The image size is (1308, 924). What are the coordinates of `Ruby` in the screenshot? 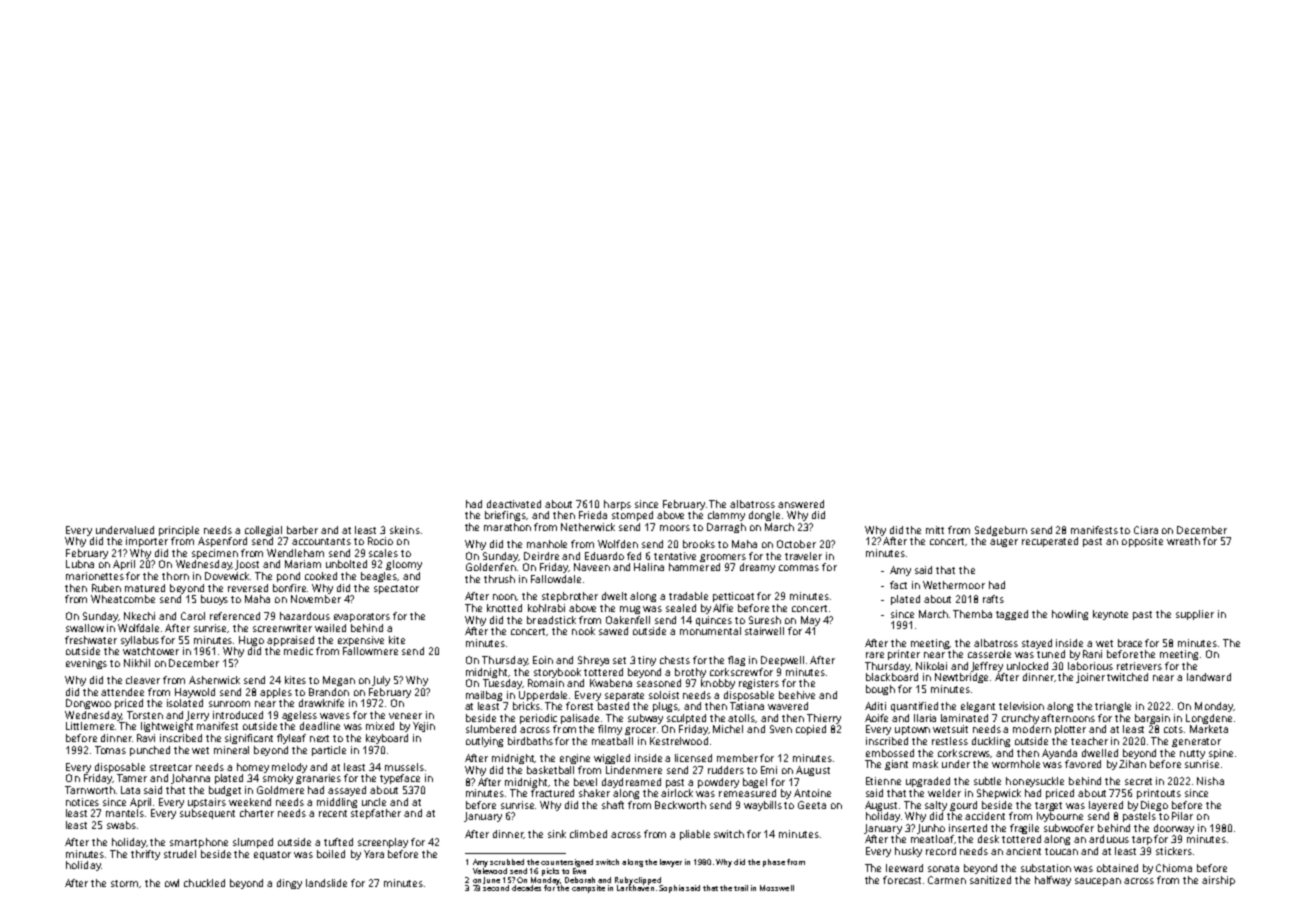 It's located at (624, 881).
